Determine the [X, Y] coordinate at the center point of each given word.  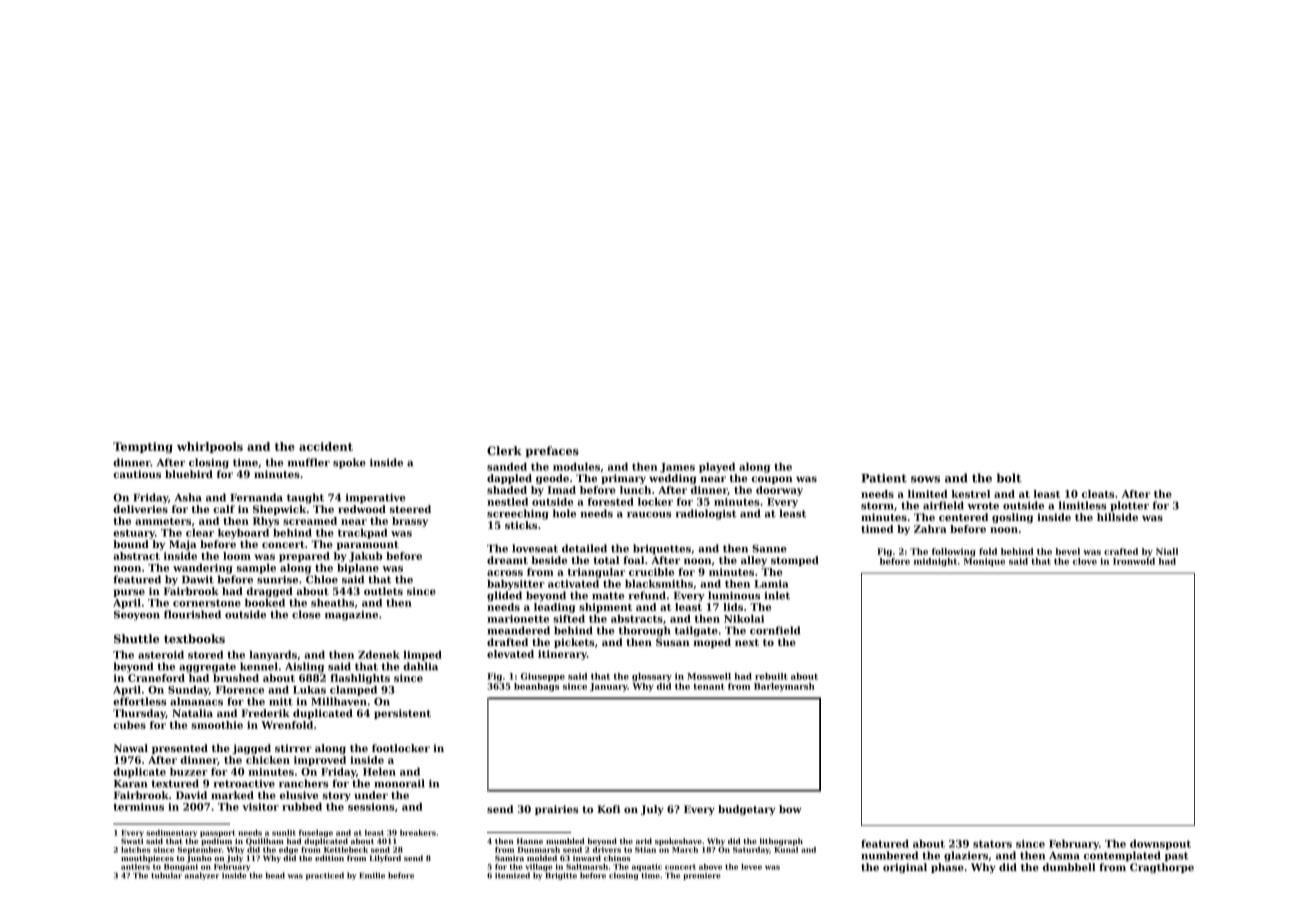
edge [288, 850]
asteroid [161, 655]
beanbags [536, 687]
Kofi [608, 809]
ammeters [163, 521]
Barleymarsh [784, 687]
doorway [779, 491]
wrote [983, 506]
